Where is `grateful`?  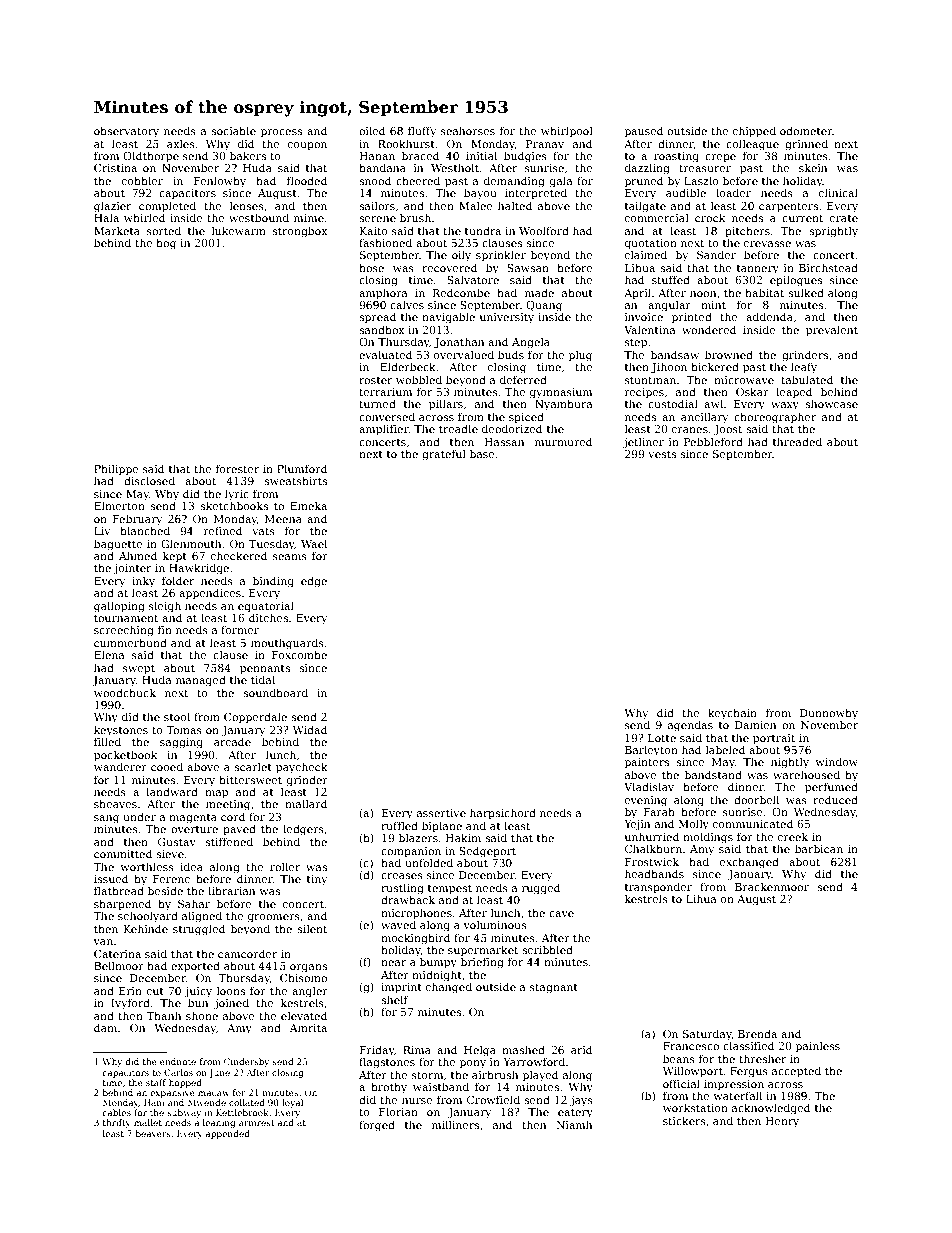 grateful is located at coordinates (444, 455).
